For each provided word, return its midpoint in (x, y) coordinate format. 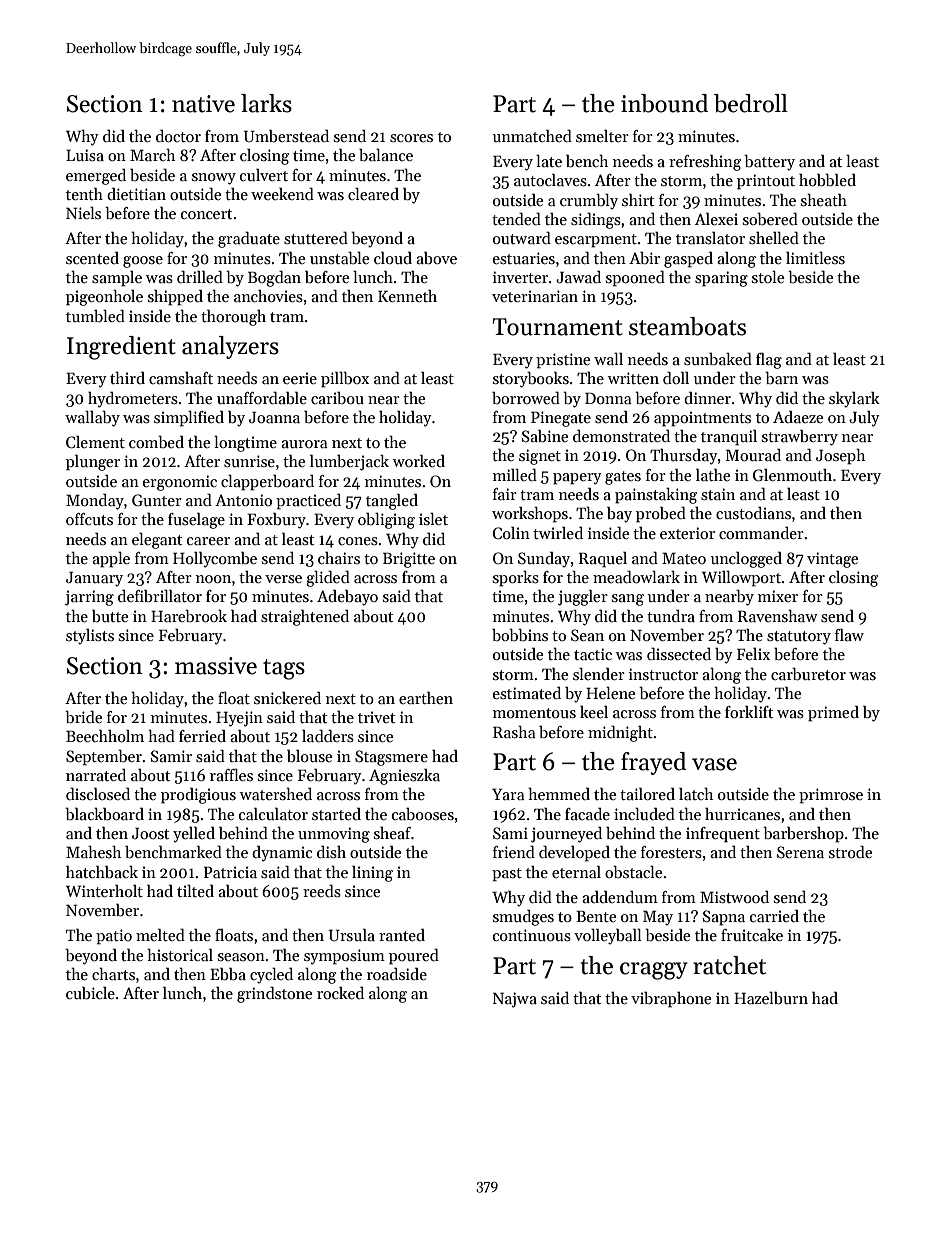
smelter (602, 136)
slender (599, 674)
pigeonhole (104, 298)
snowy (214, 179)
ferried (202, 736)
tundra (671, 615)
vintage (832, 560)
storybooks (531, 380)
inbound (664, 103)
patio (114, 937)
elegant (157, 541)
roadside (397, 973)
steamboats (687, 326)
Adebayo (347, 598)
